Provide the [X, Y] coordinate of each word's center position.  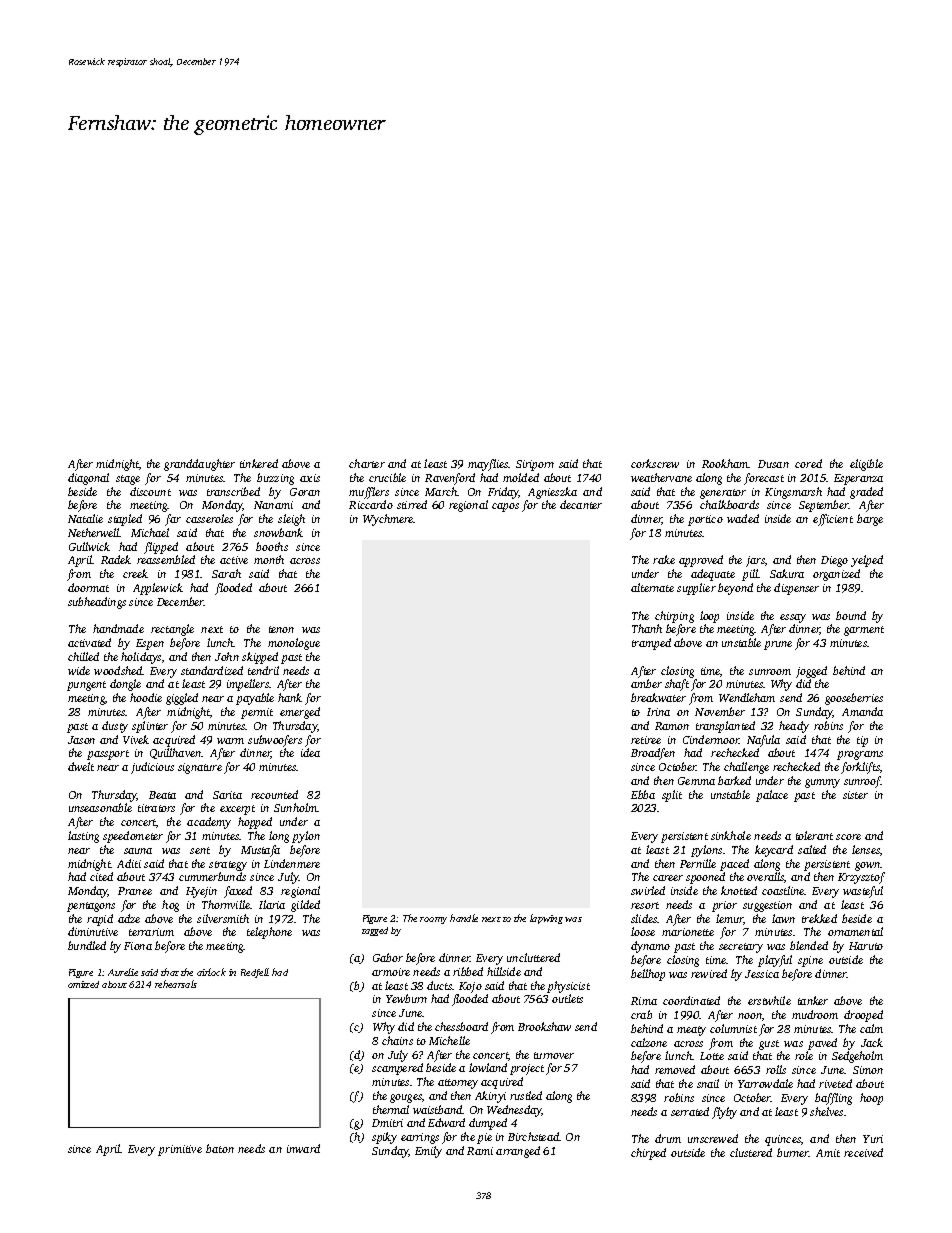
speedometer [133, 837]
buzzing [275, 479]
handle [464, 918]
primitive [180, 1150]
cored [808, 463]
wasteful [863, 892]
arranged [518, 1152]
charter [367, 463]
